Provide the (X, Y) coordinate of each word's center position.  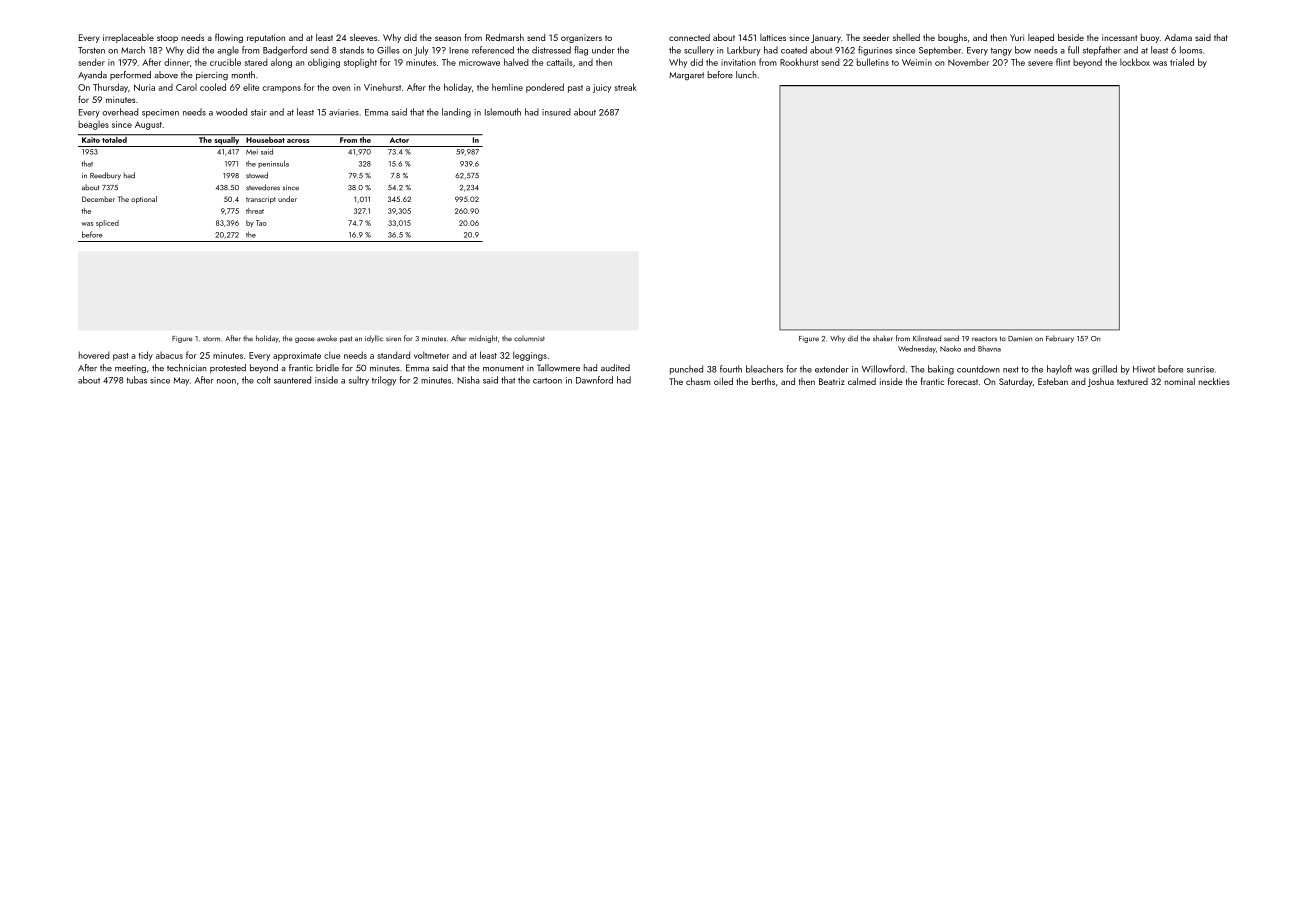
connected (689, 37)
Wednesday (917, 349)
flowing (229, 38)
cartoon (547, 381)
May (181, 381)
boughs (952, 38)
